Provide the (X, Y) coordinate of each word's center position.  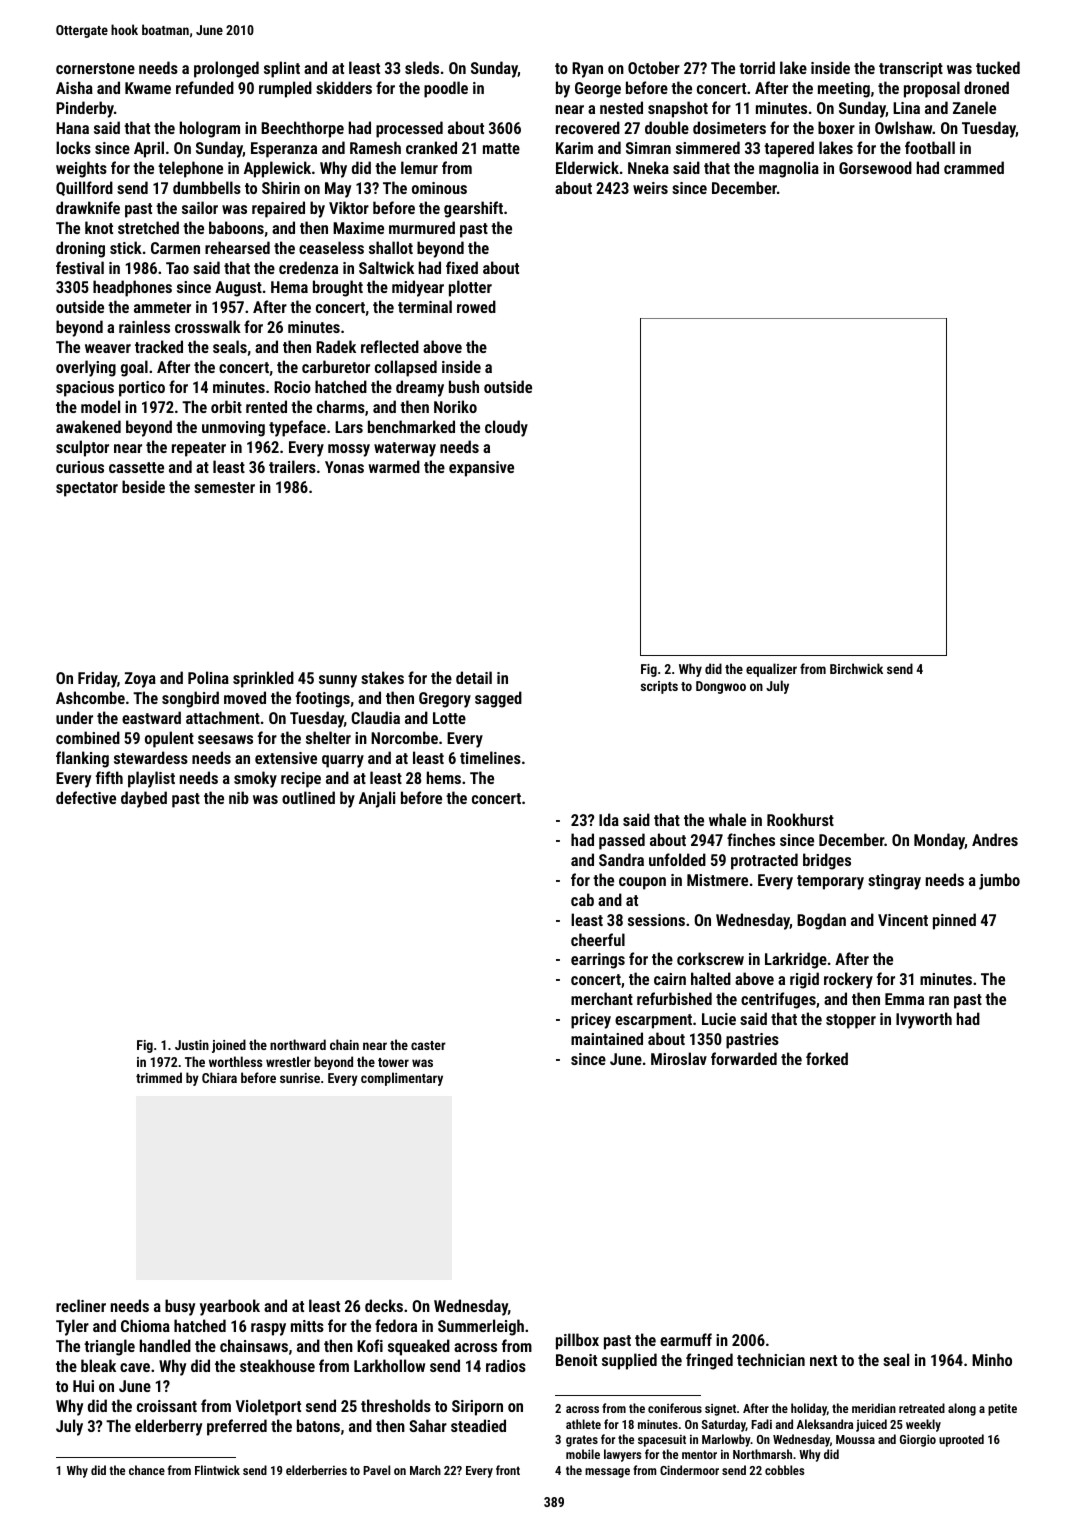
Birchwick (856, 668)
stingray (894, 882)
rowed (476, 306)
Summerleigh (481, 1327)
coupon (642, 883)
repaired (278, 209)
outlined (308, 797)
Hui (83, 1386)
